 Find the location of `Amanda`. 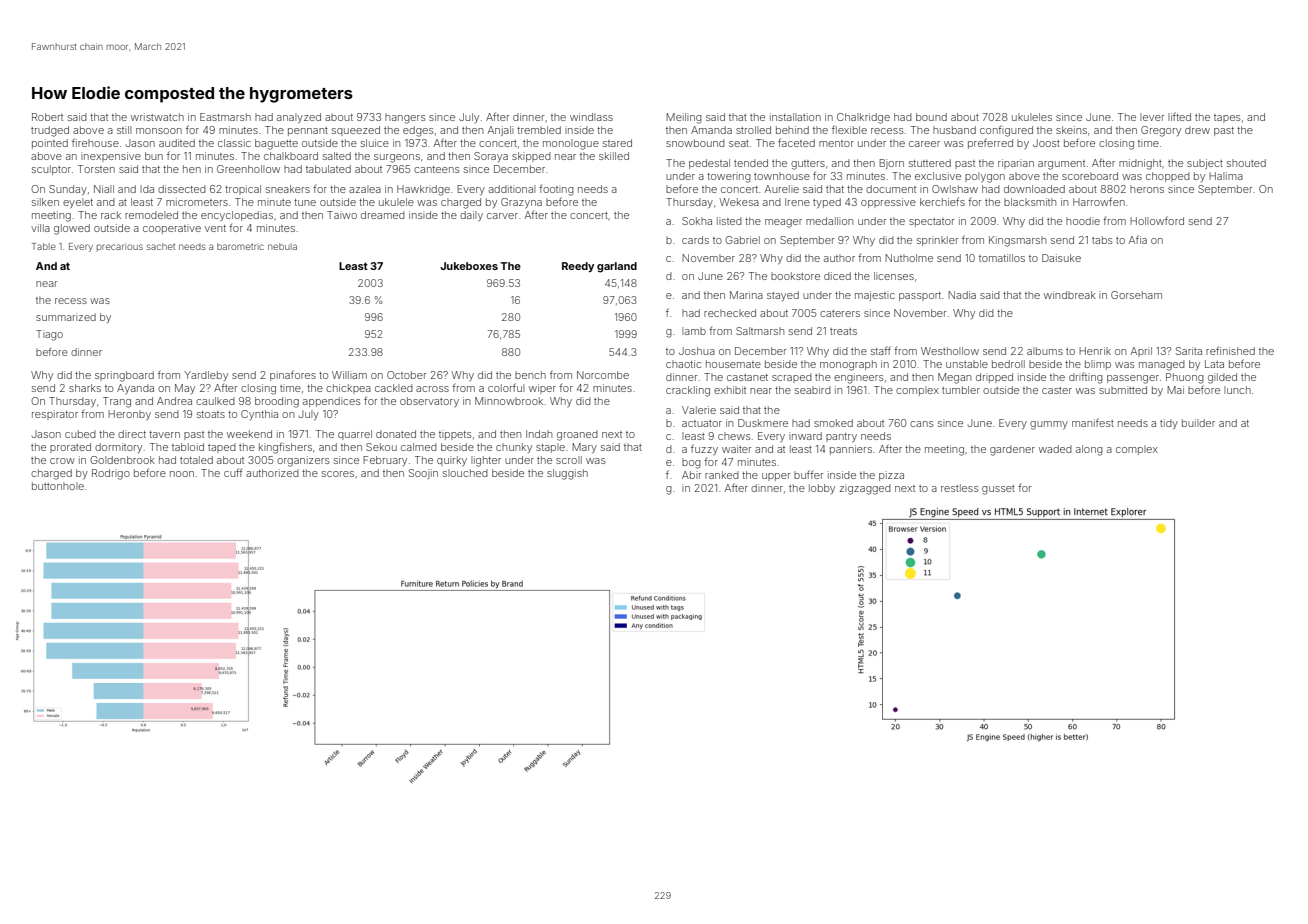

Amanda is located at coordinates (711, 130).
